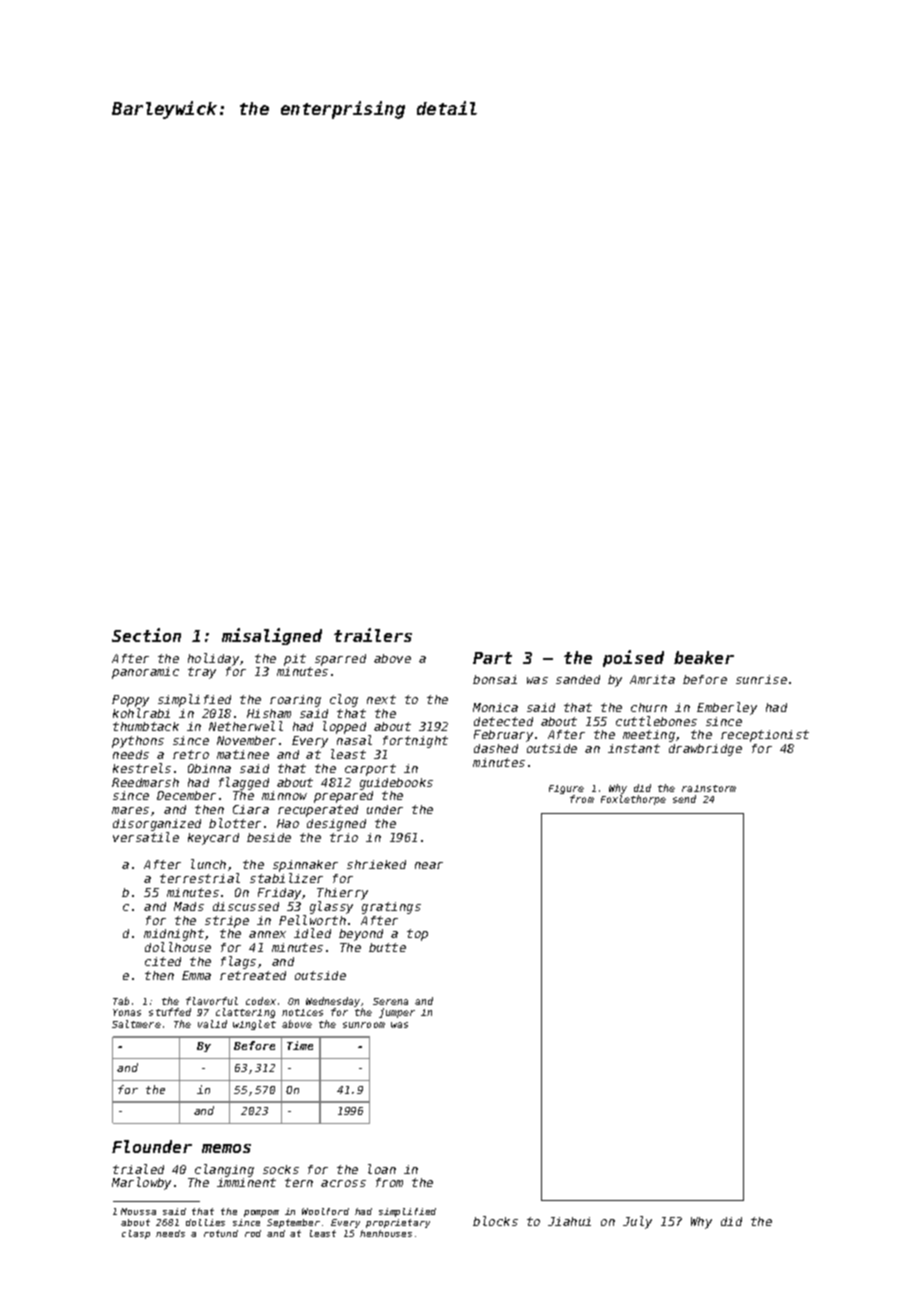 The image size is (924, 1308). Describe the element at coordinates (272, 636) in the screenshot. I see `misaligned` at that location.
